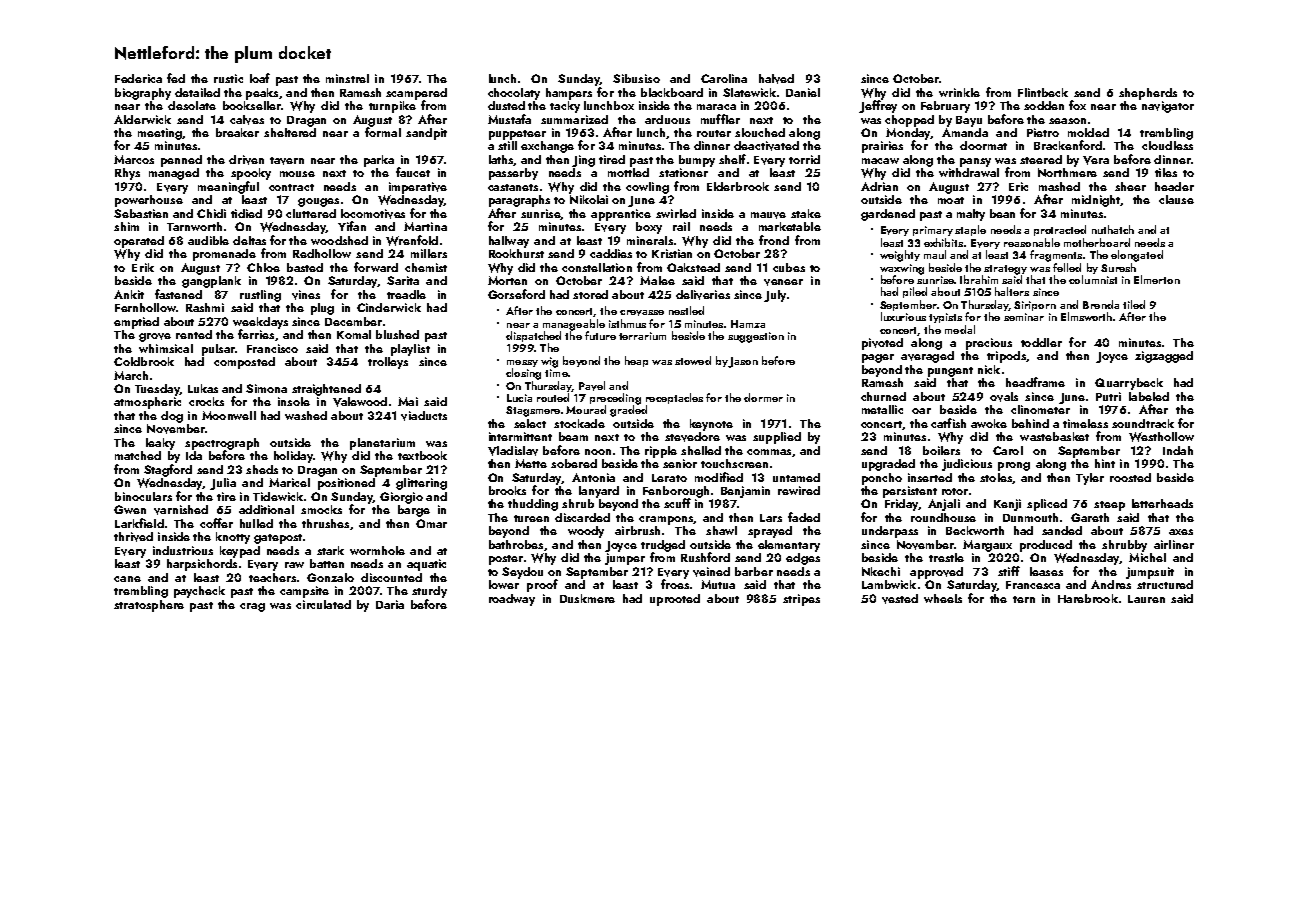 This screenshot has width=1308, height=924. I want to click on supplied, so click(777, 438).
